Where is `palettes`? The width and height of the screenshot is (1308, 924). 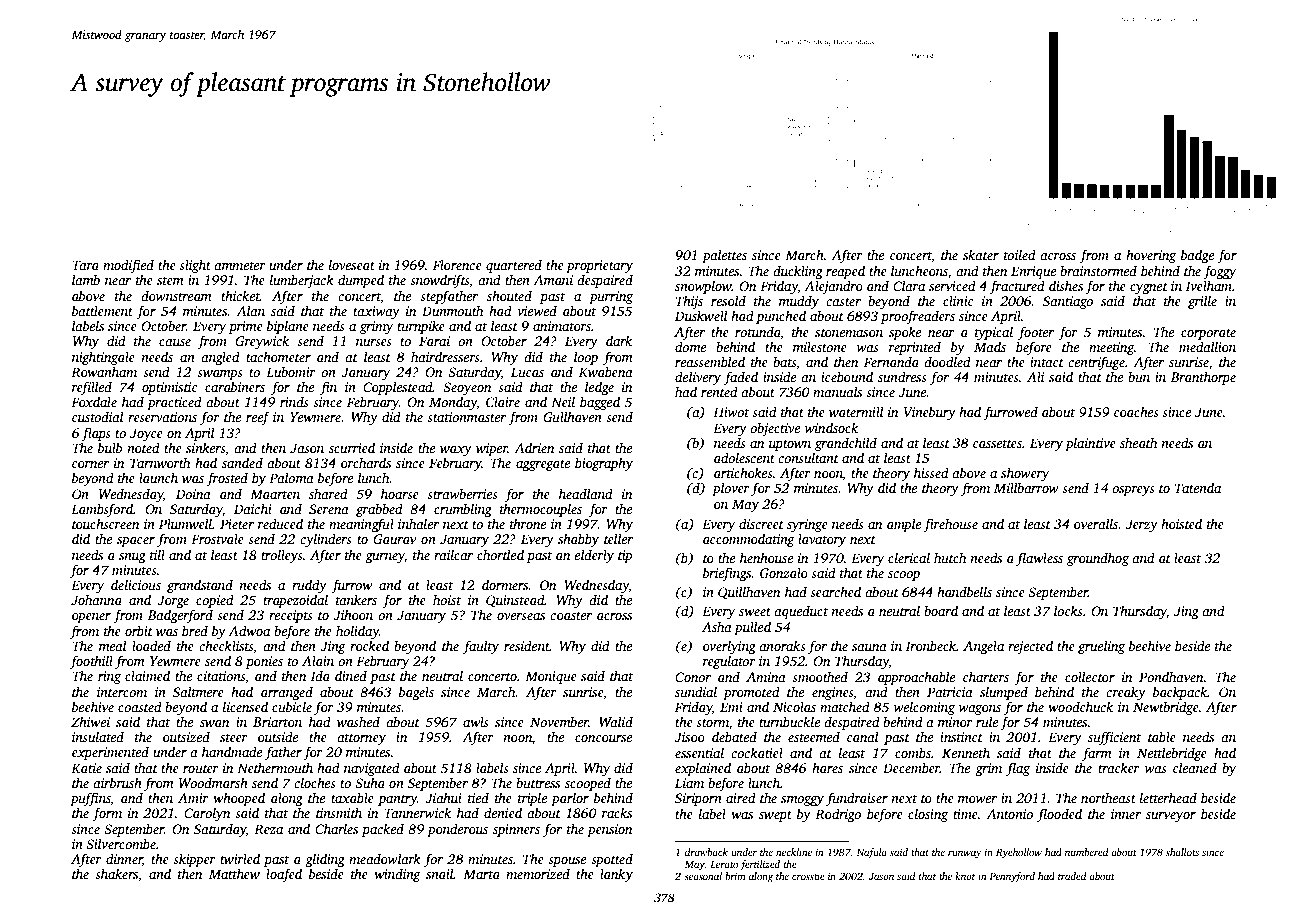
palettes is located at coordinates (724, 256).
